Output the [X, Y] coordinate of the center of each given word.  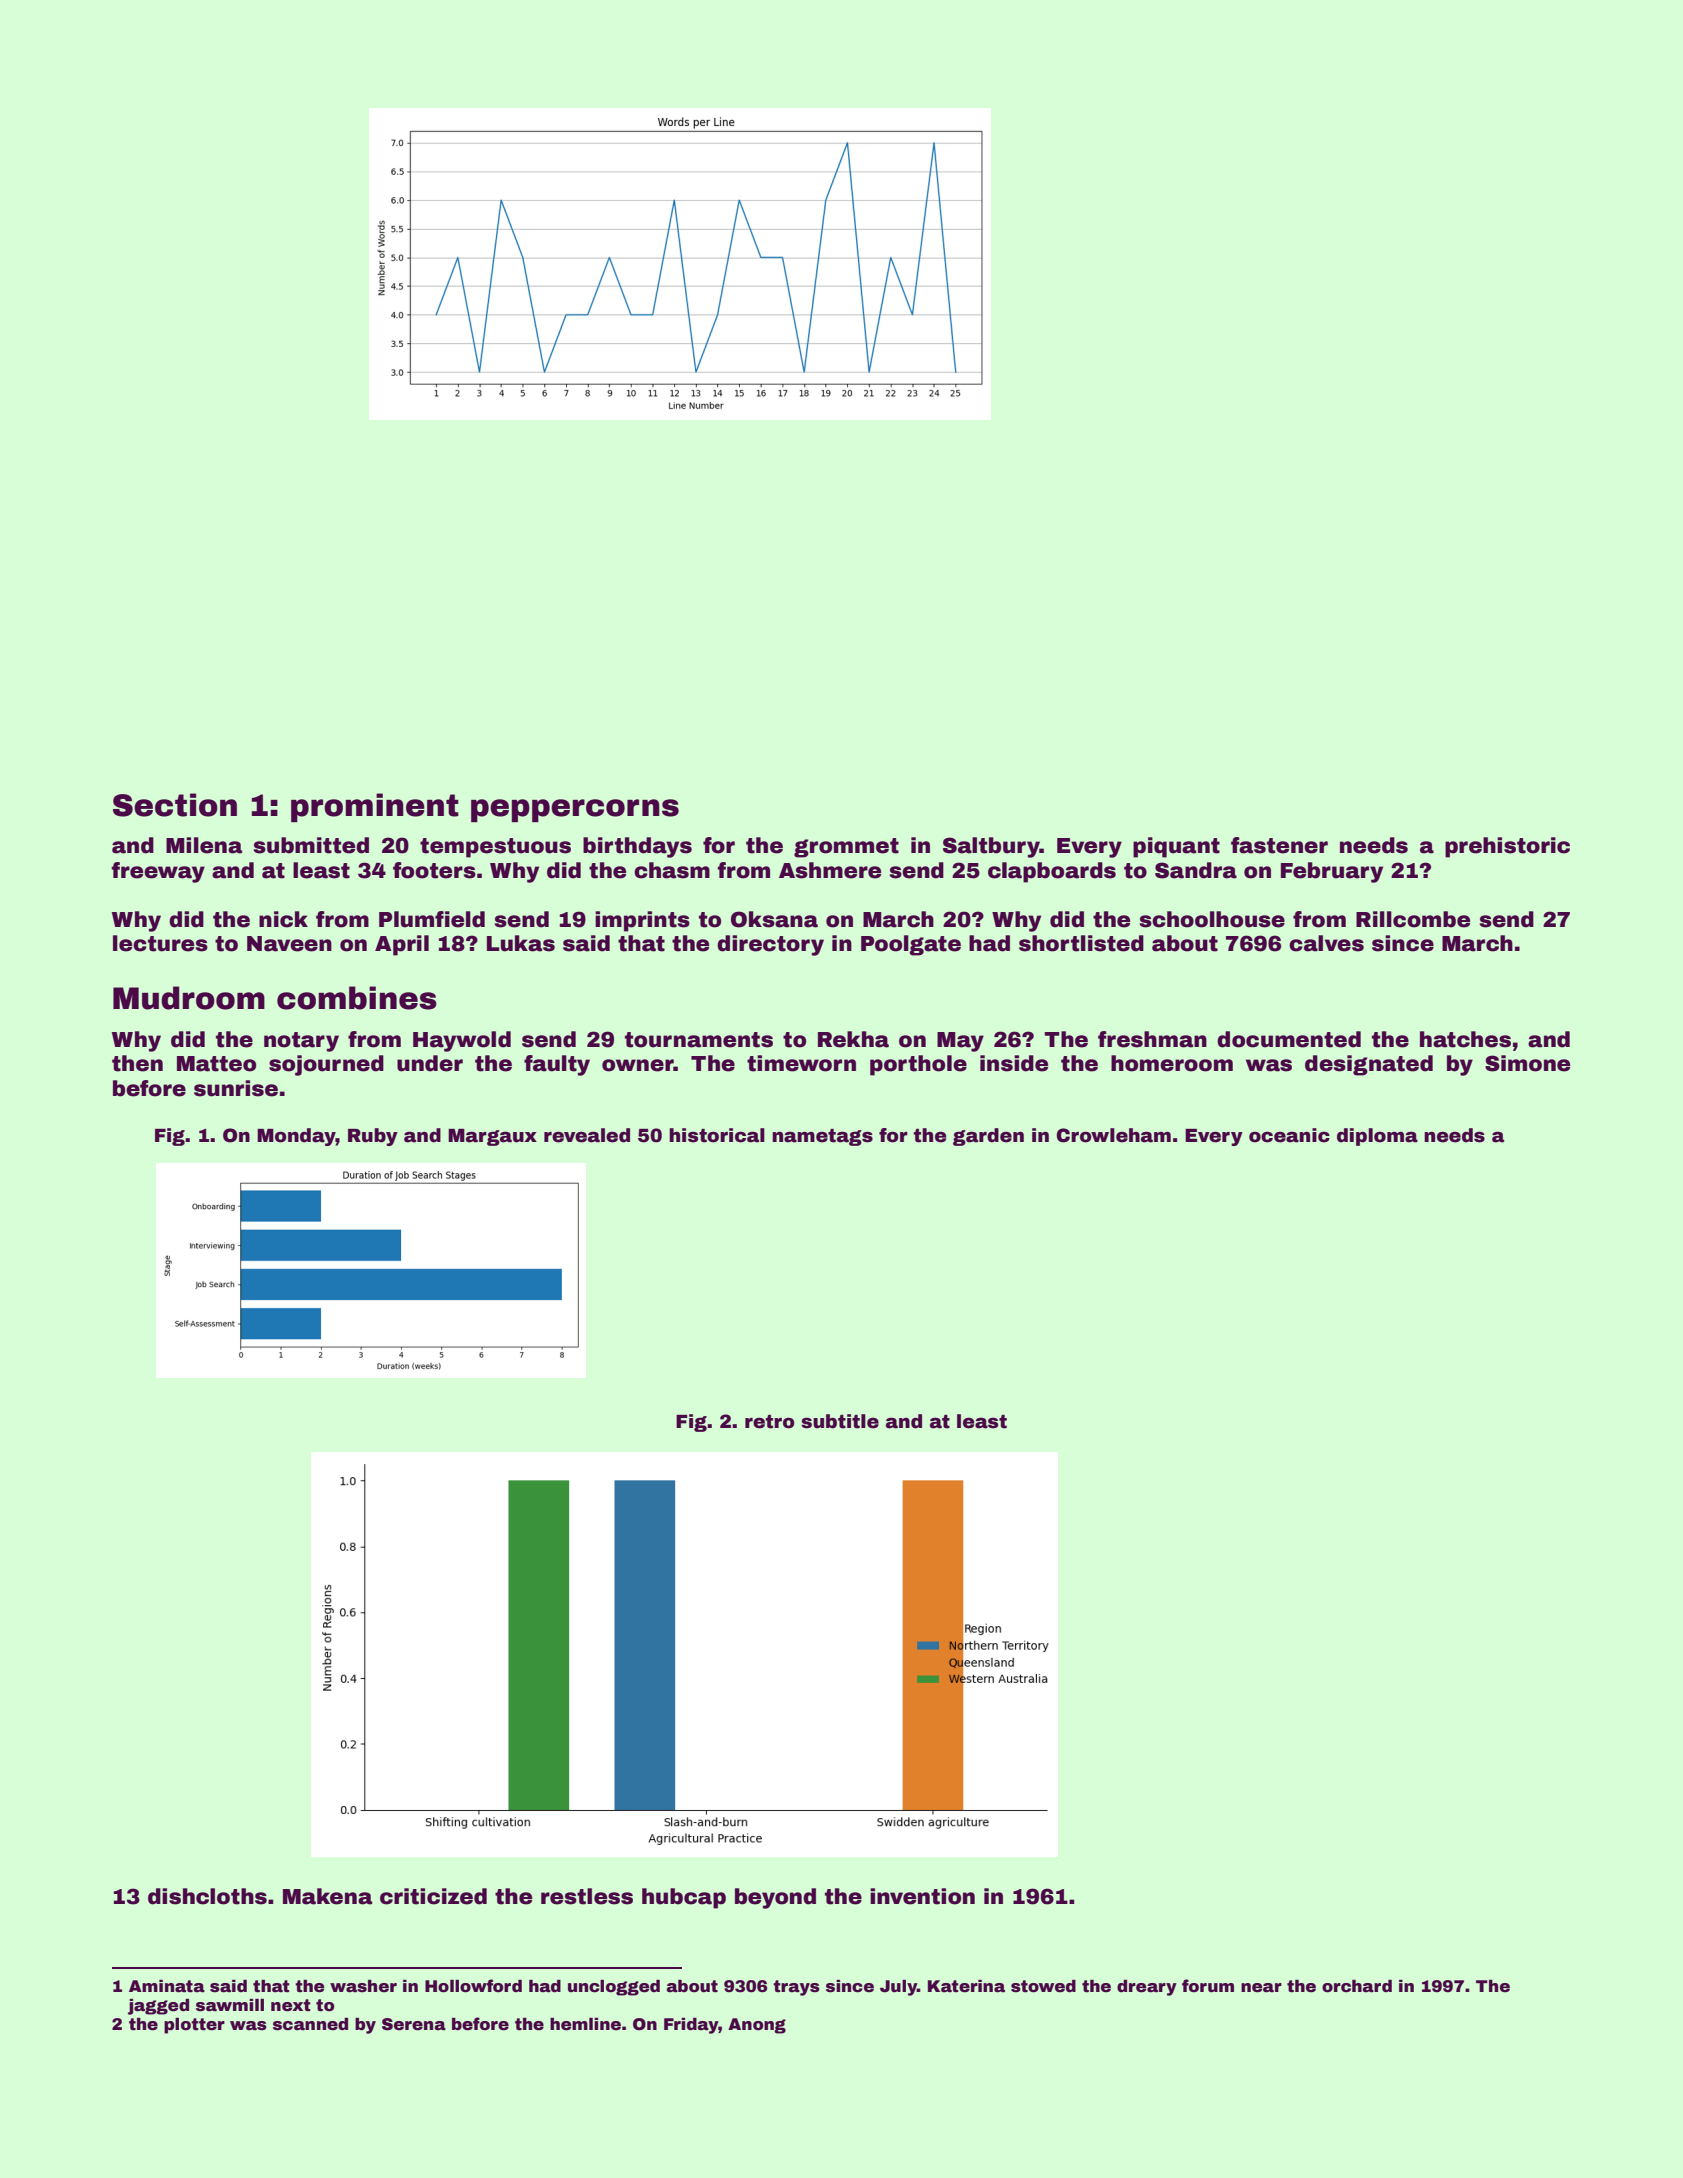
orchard [1357, 1986]
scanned [310, 2024]
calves [1326, 943]
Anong [757, 2026]
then [137, 1063]
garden [988, 1137]
